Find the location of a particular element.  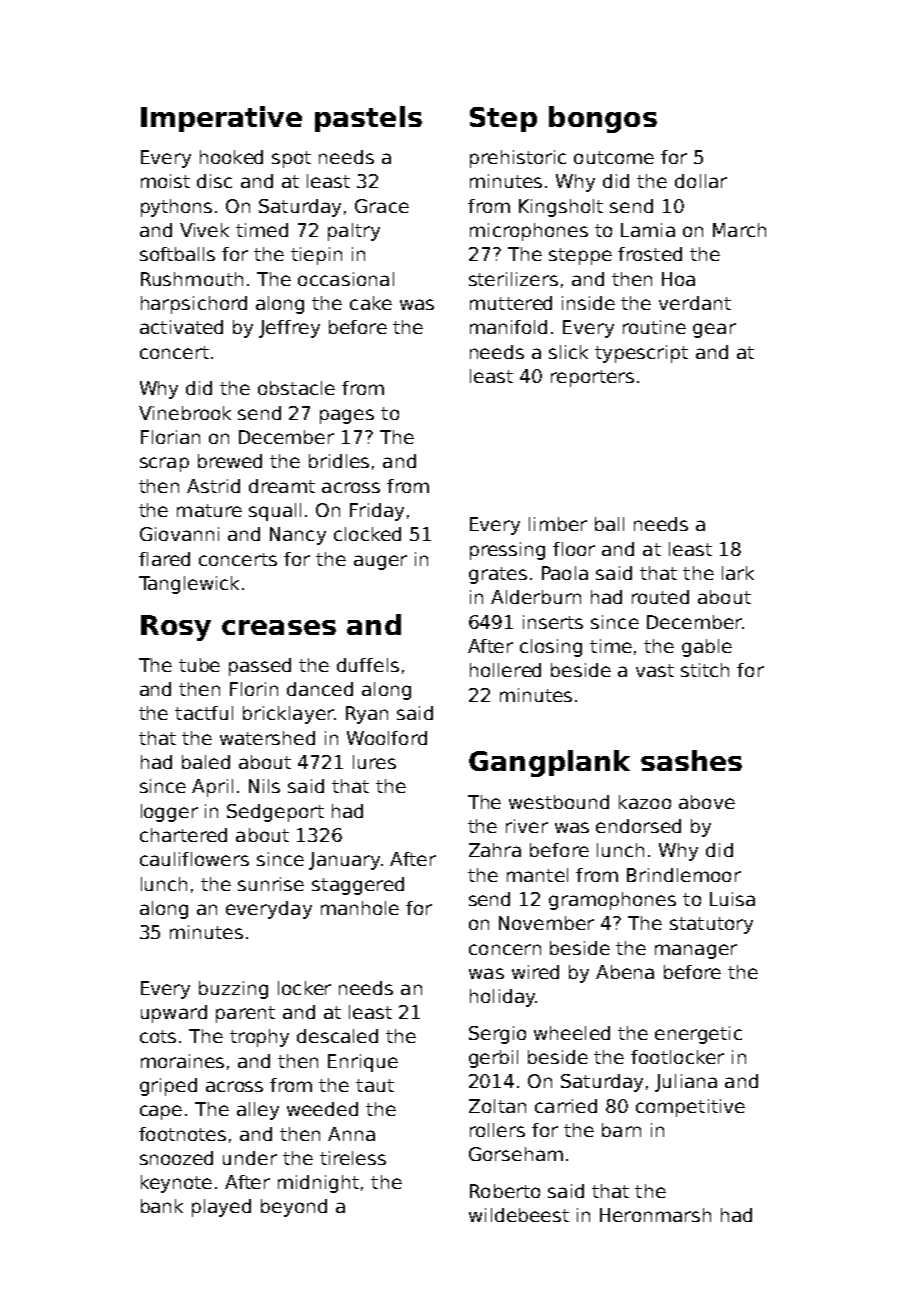

pressing is located at coordinates (507, 551).
